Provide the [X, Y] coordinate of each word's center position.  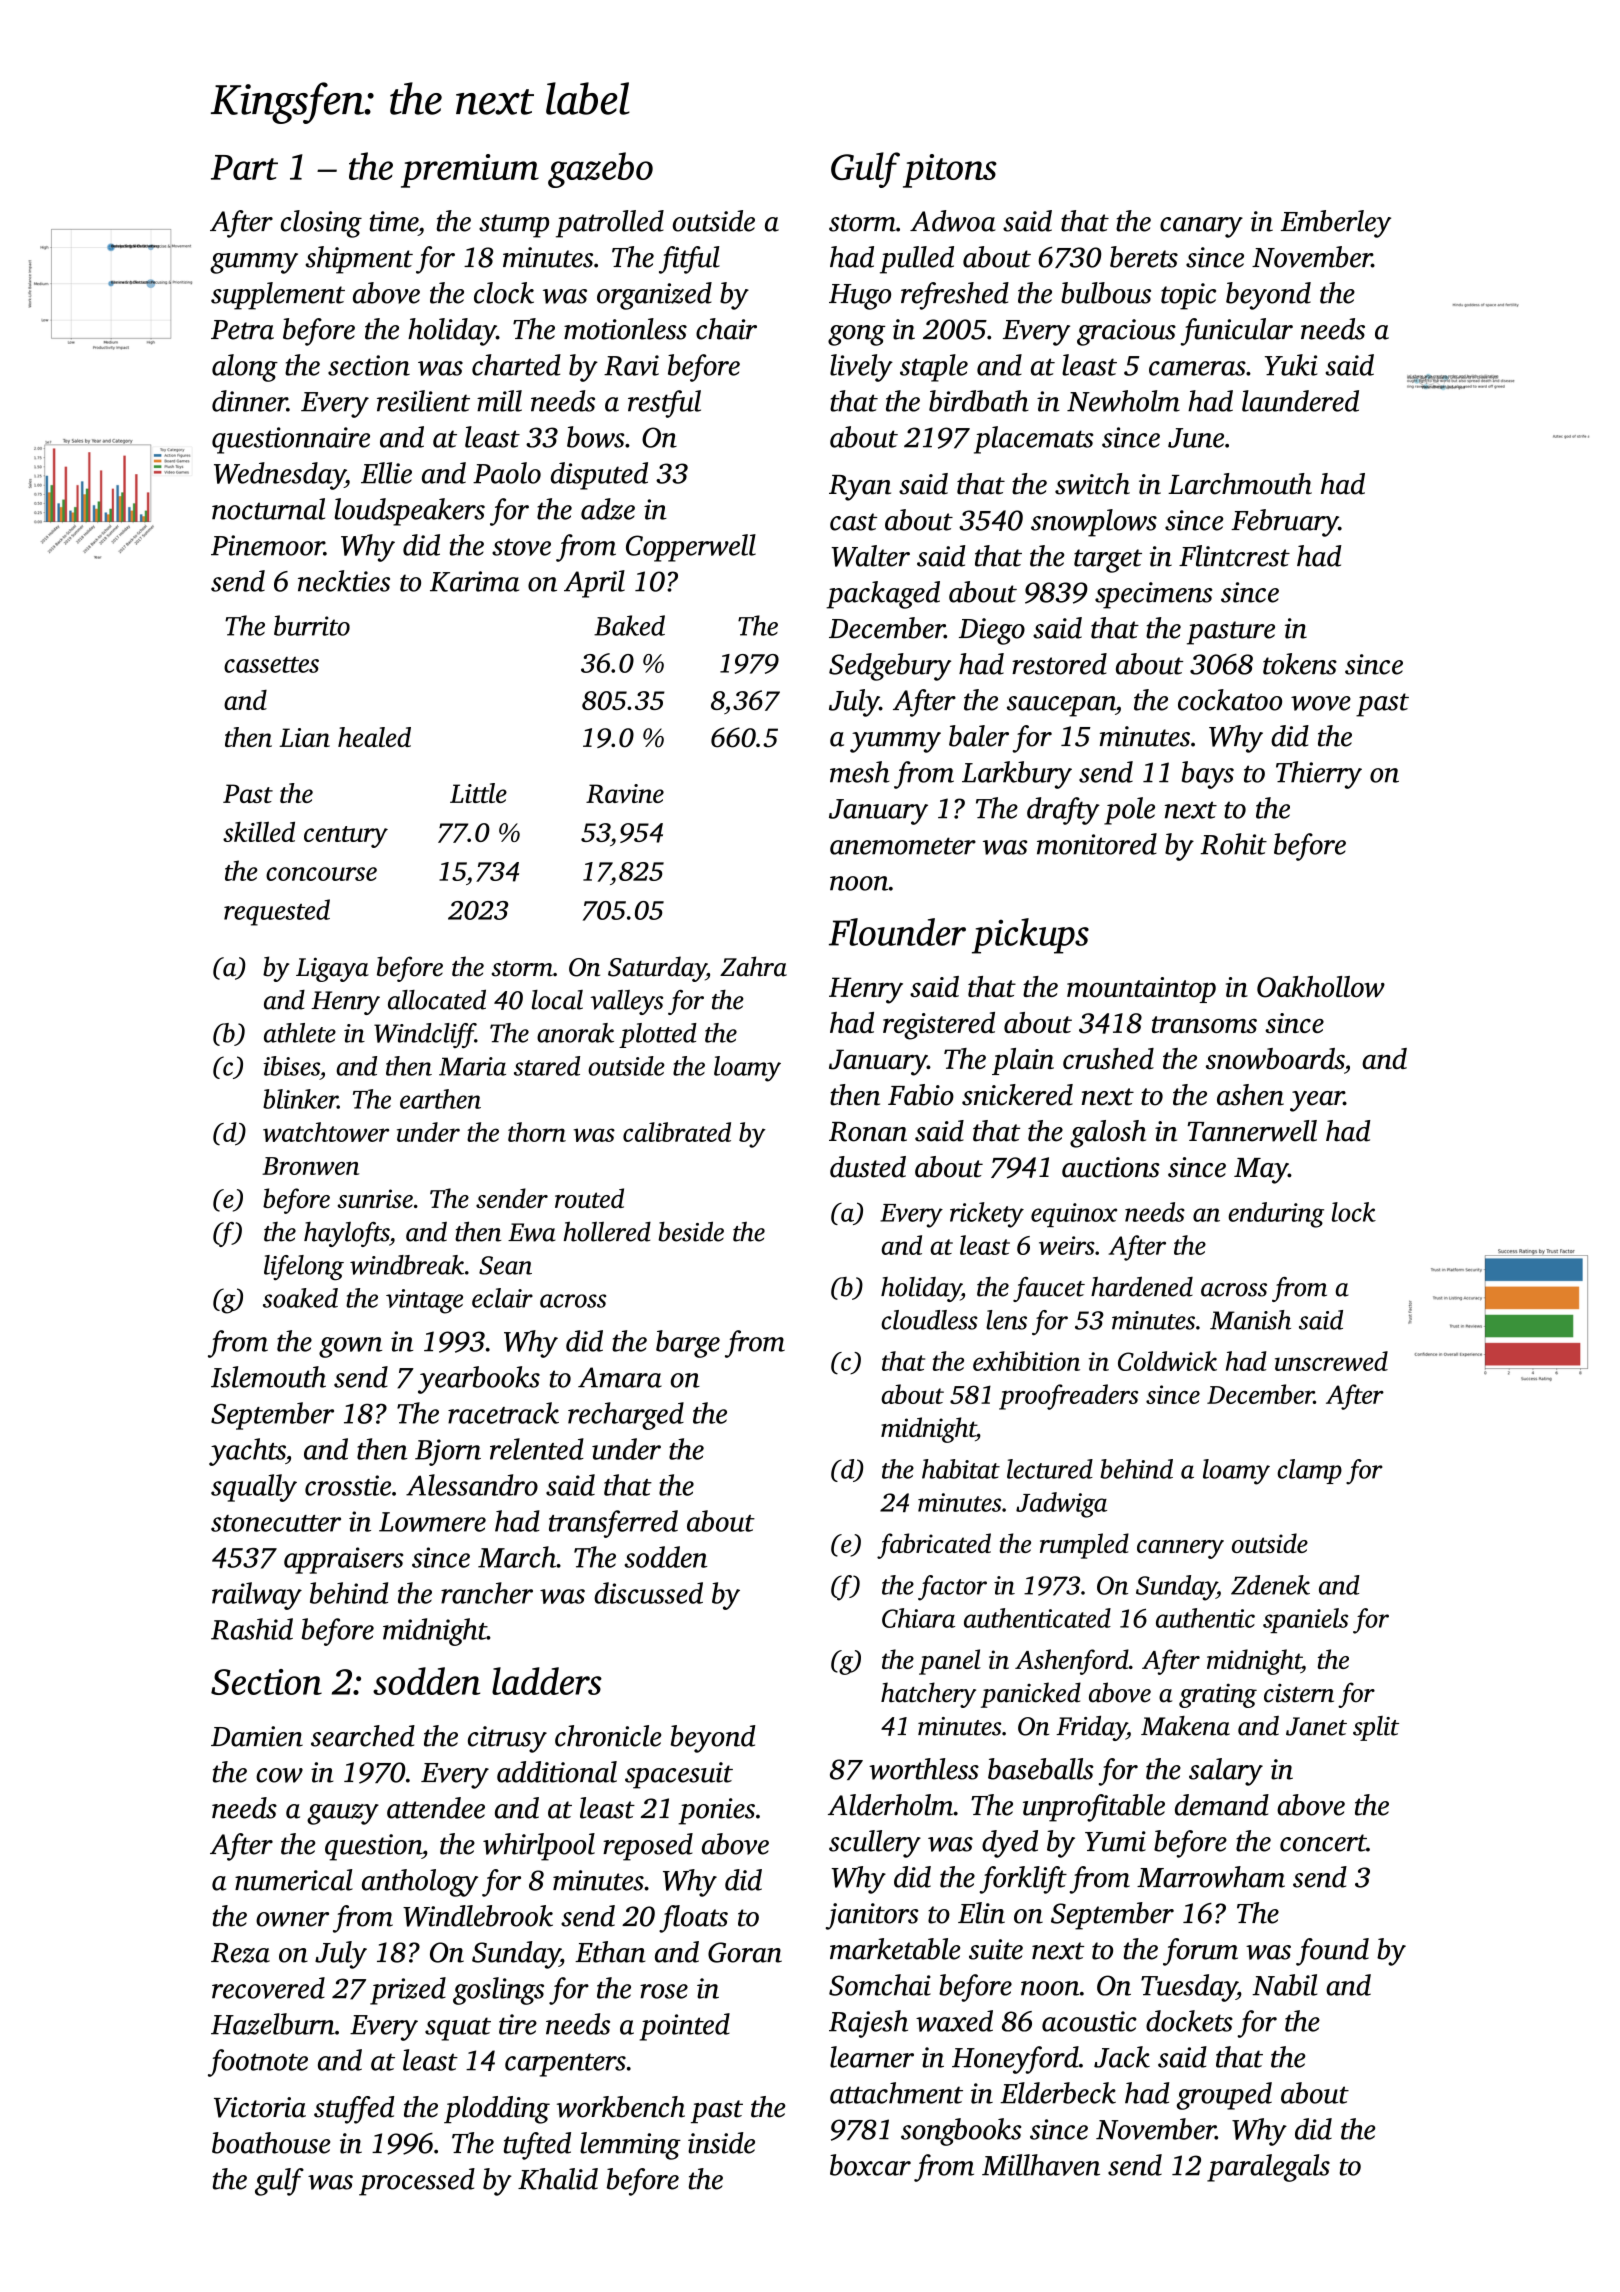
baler [979, 736]
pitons [950, 171]
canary [1201, 227]
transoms [1204, 1024]
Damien [257, 1736]
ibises [291, 1066]
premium [470, 171]
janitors [872, 1916]
